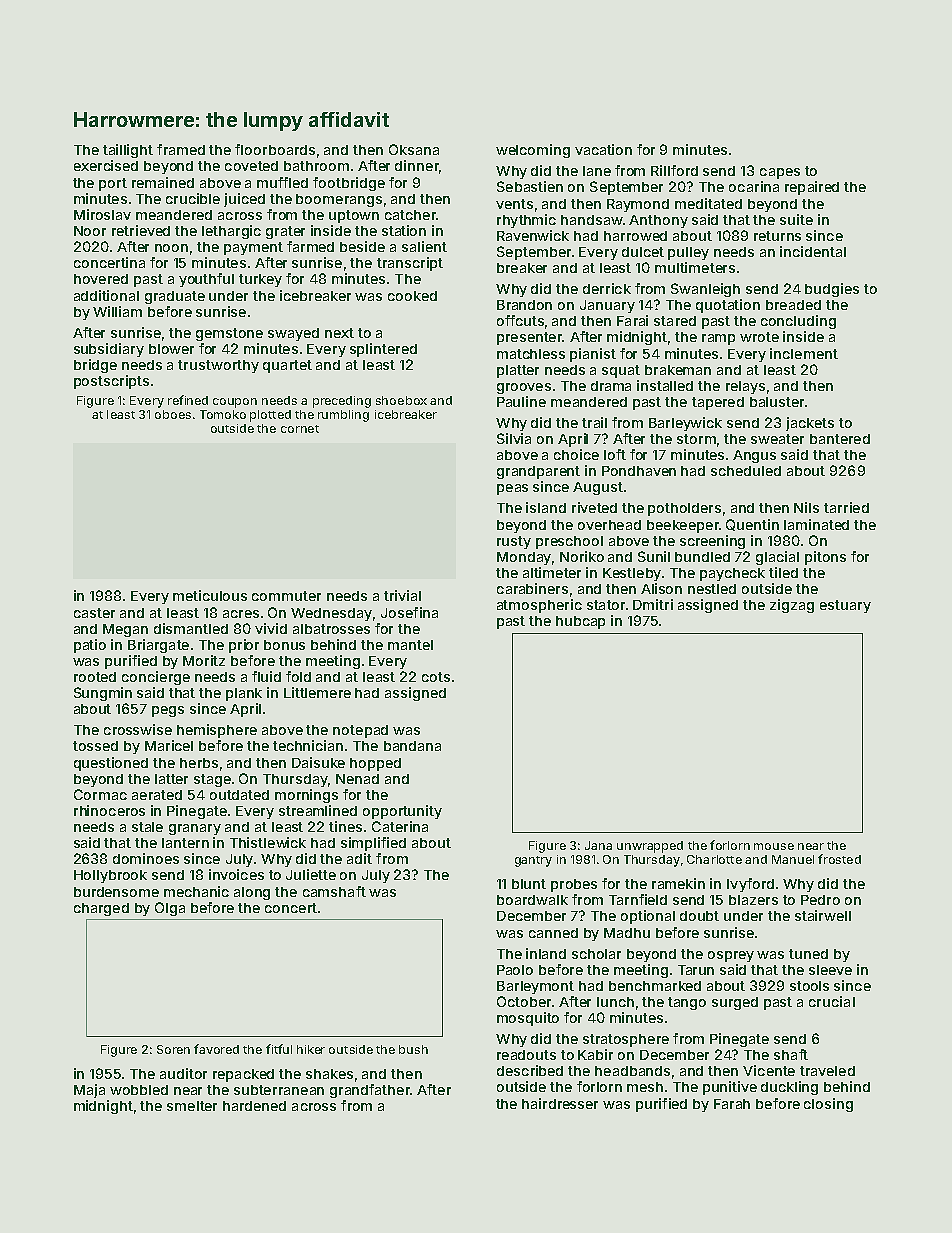 The image size is (952, 1233). What do you see at coordinates (678, 883) in the screenshot?
I see `ramekin` at bounding box center [678, 883].
